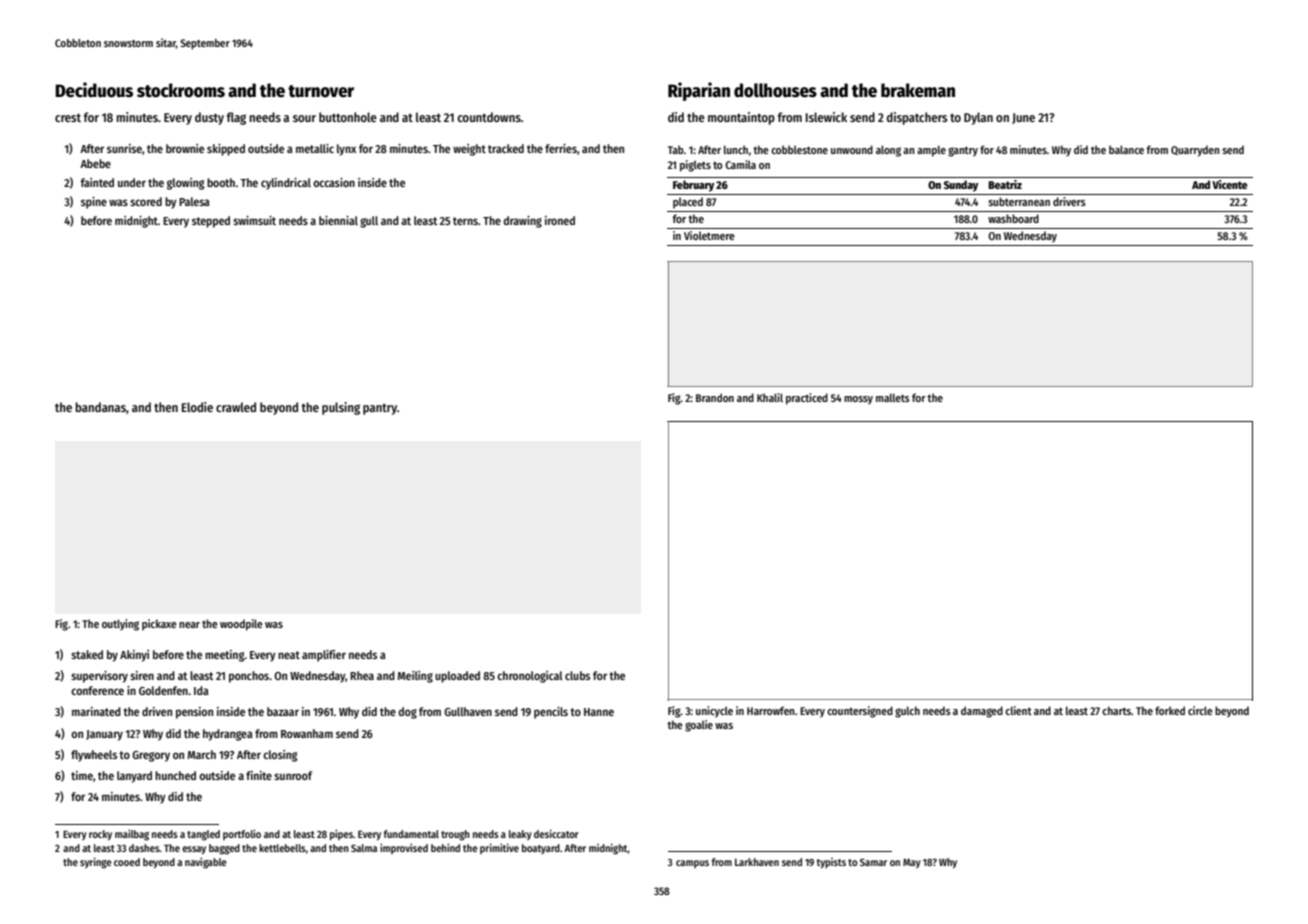 The height and width of the document is (924, 1308). What do you see at coordinates (206, 863) in the document?
I see `navigable` at bounding box center [206, 863].
